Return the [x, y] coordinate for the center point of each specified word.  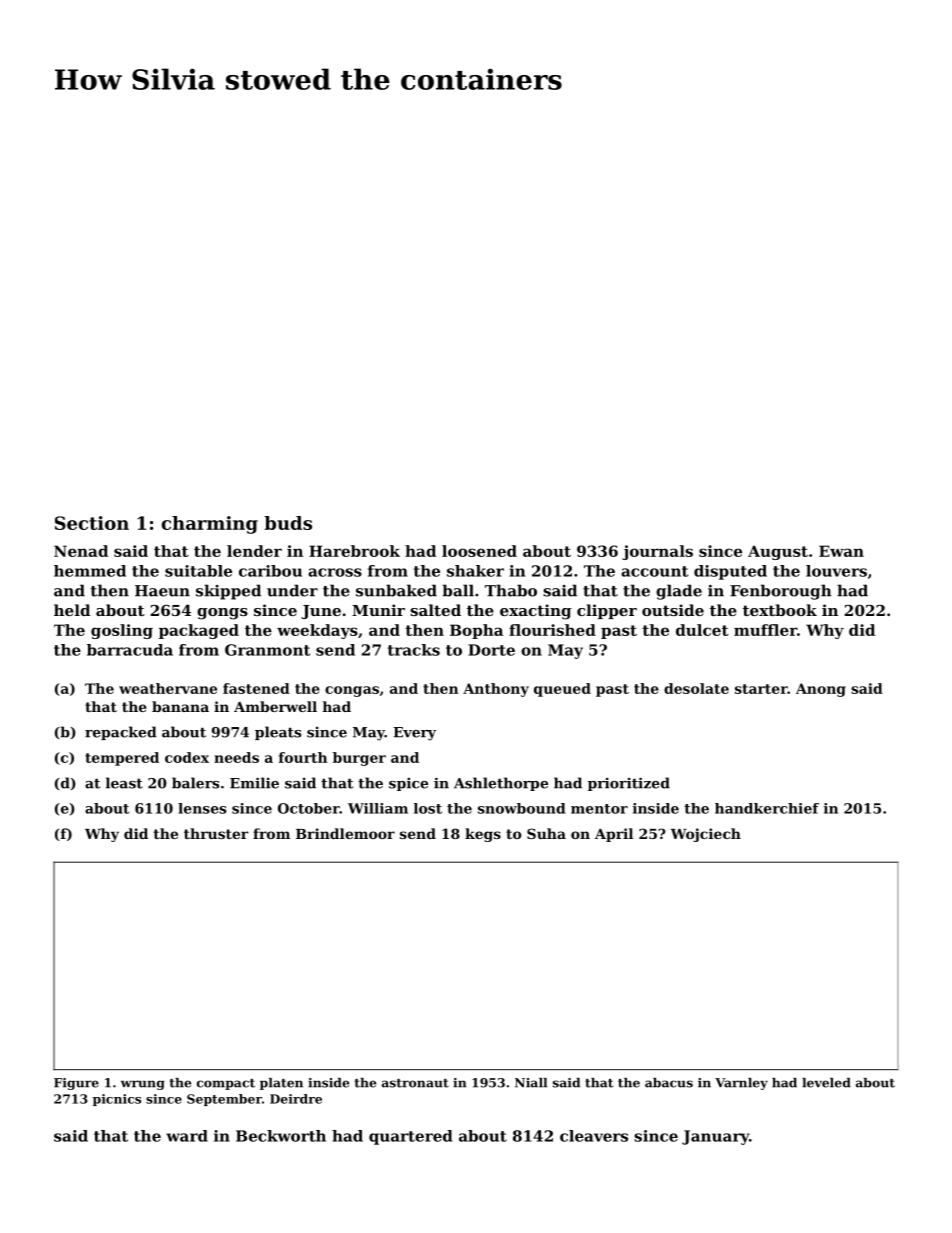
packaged [199, 631]
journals [657, 552]
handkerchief [767, 808]
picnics [117, 1100]
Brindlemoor [345, 833]
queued [562, 690]
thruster [216, 833]
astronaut [415, 1083]
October [309, 808]
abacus [669, 1083]
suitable [198, 571]
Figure [76, 1084]
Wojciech [706, 835]
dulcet [702, 630]
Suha [546, 833]
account [654, 571]
